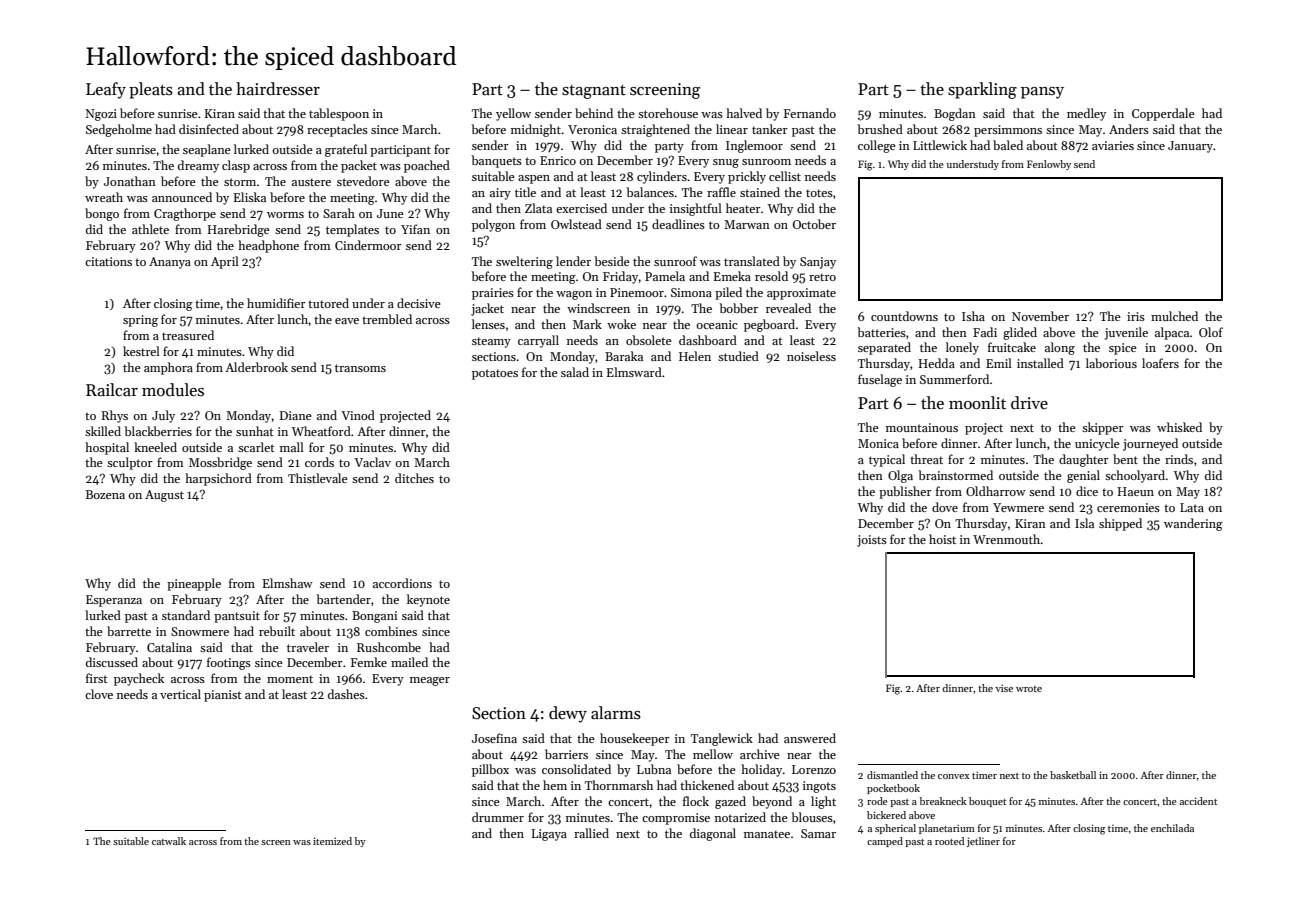  I want to click on Sedgeholme, so click(119, 130).
